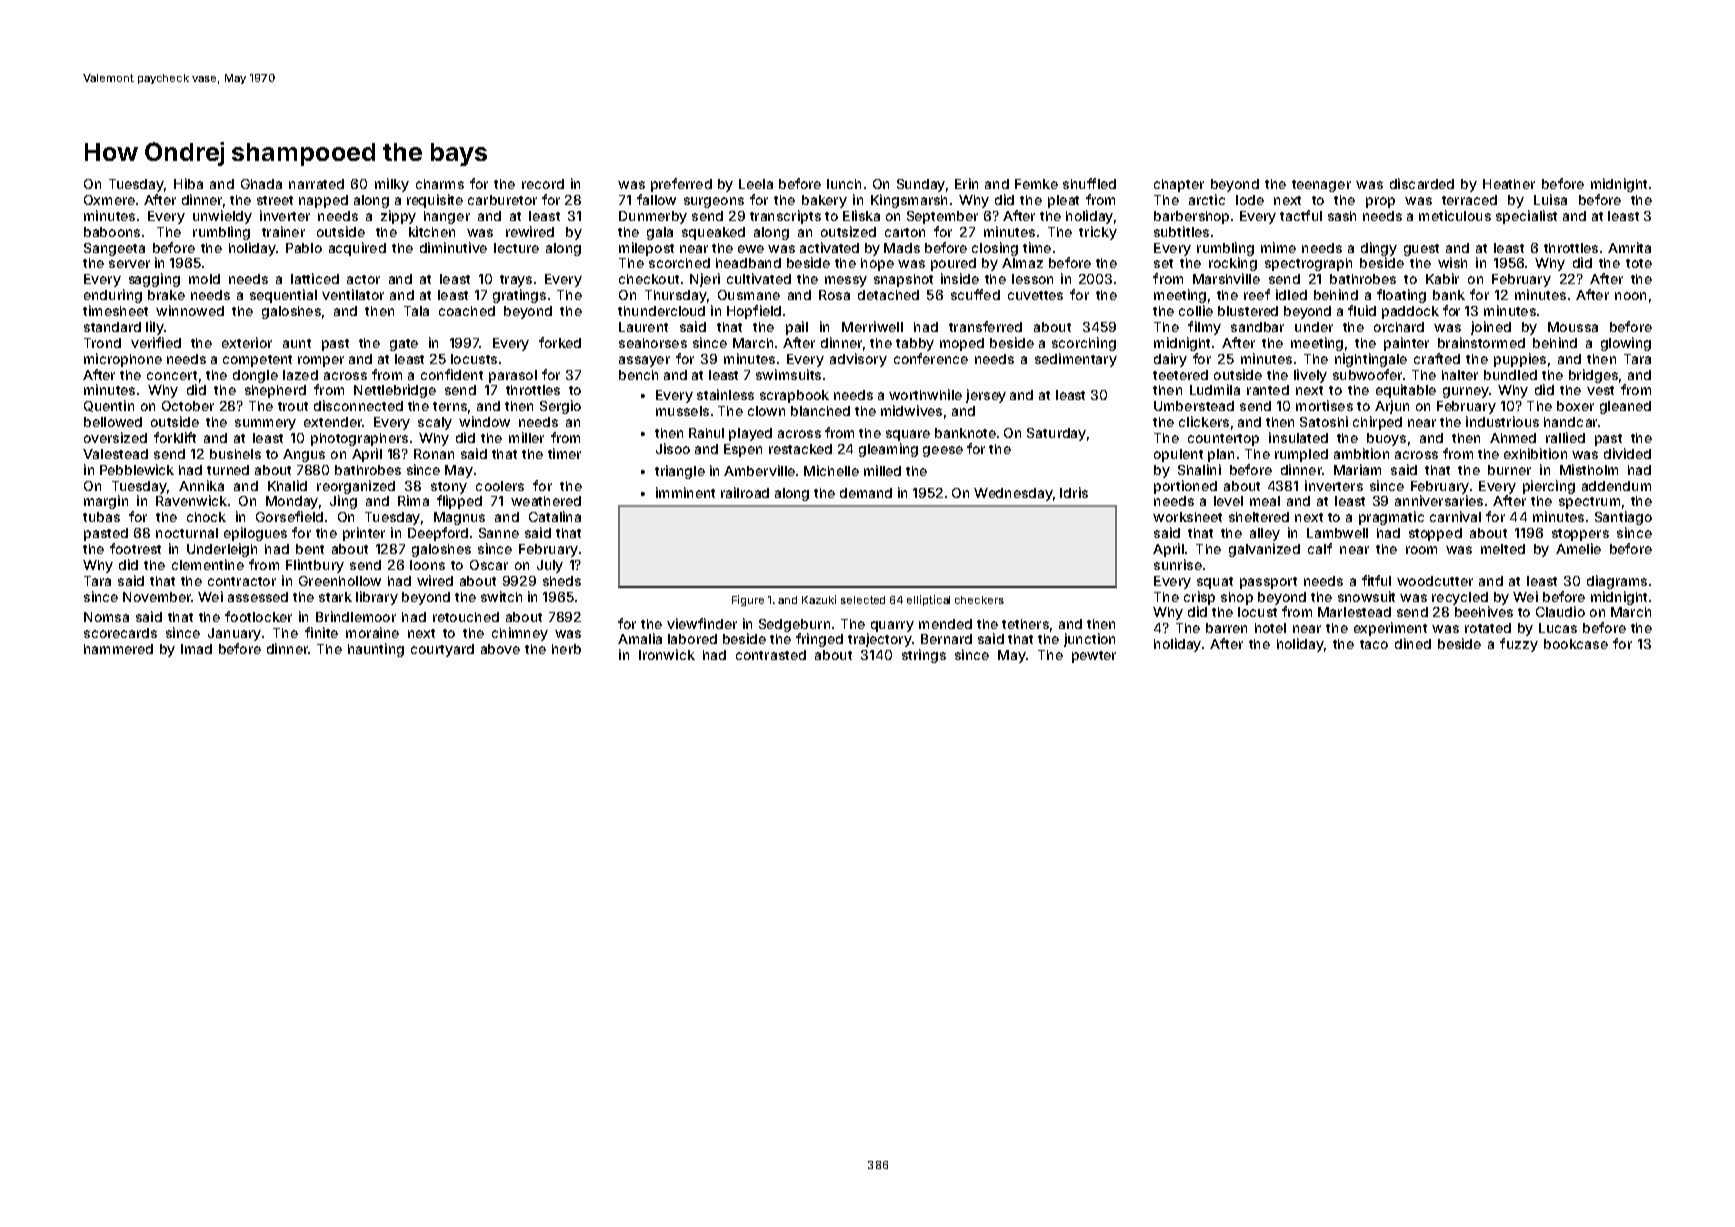 The image size is (1735, 1227). Describe the element at coordinates (1422, 183) in the screenshot. I see `discarded` at that location.
